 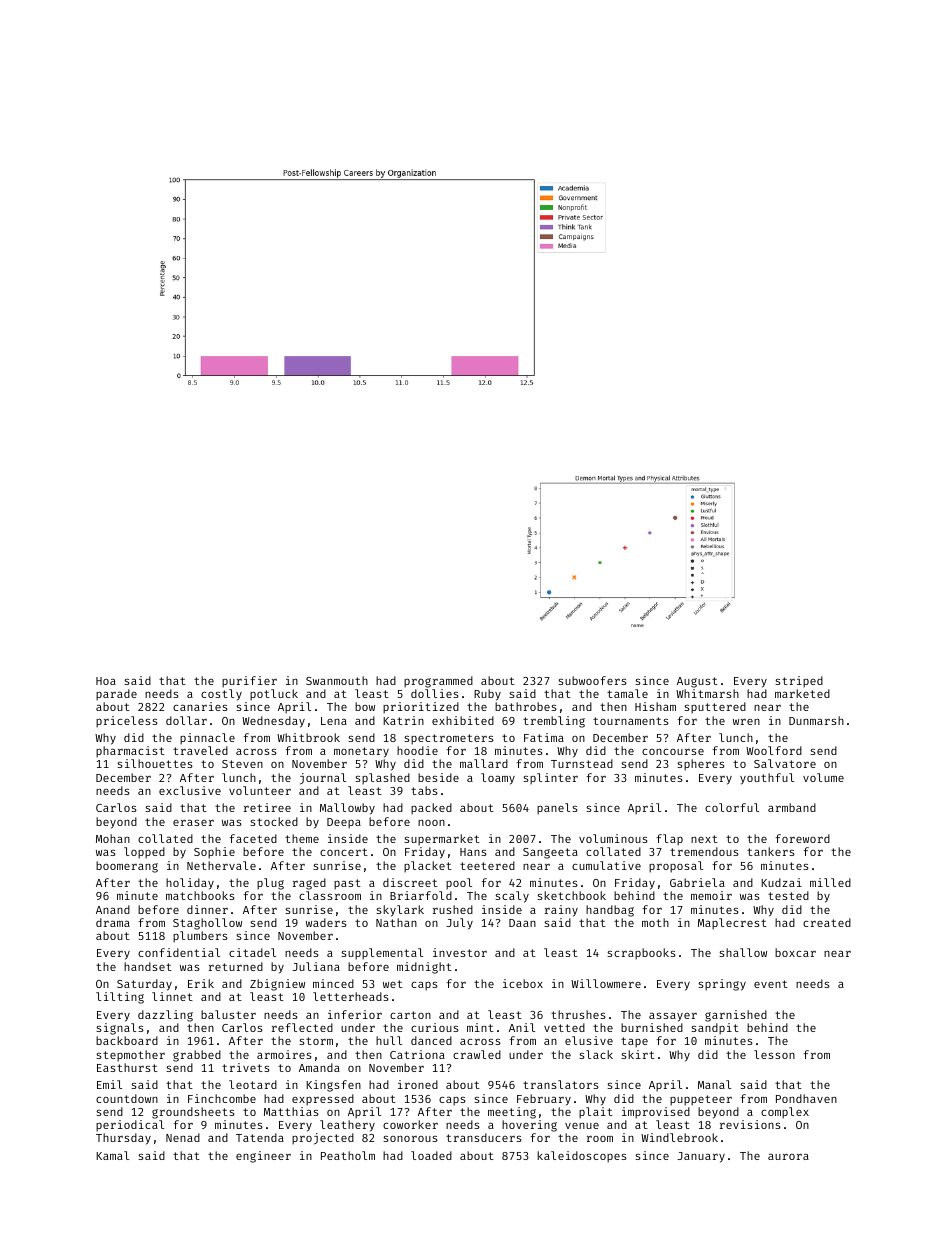 What do you see at coordinates (120, 998) in the page?
I see `lilting` at bounding box center [120, 998].
